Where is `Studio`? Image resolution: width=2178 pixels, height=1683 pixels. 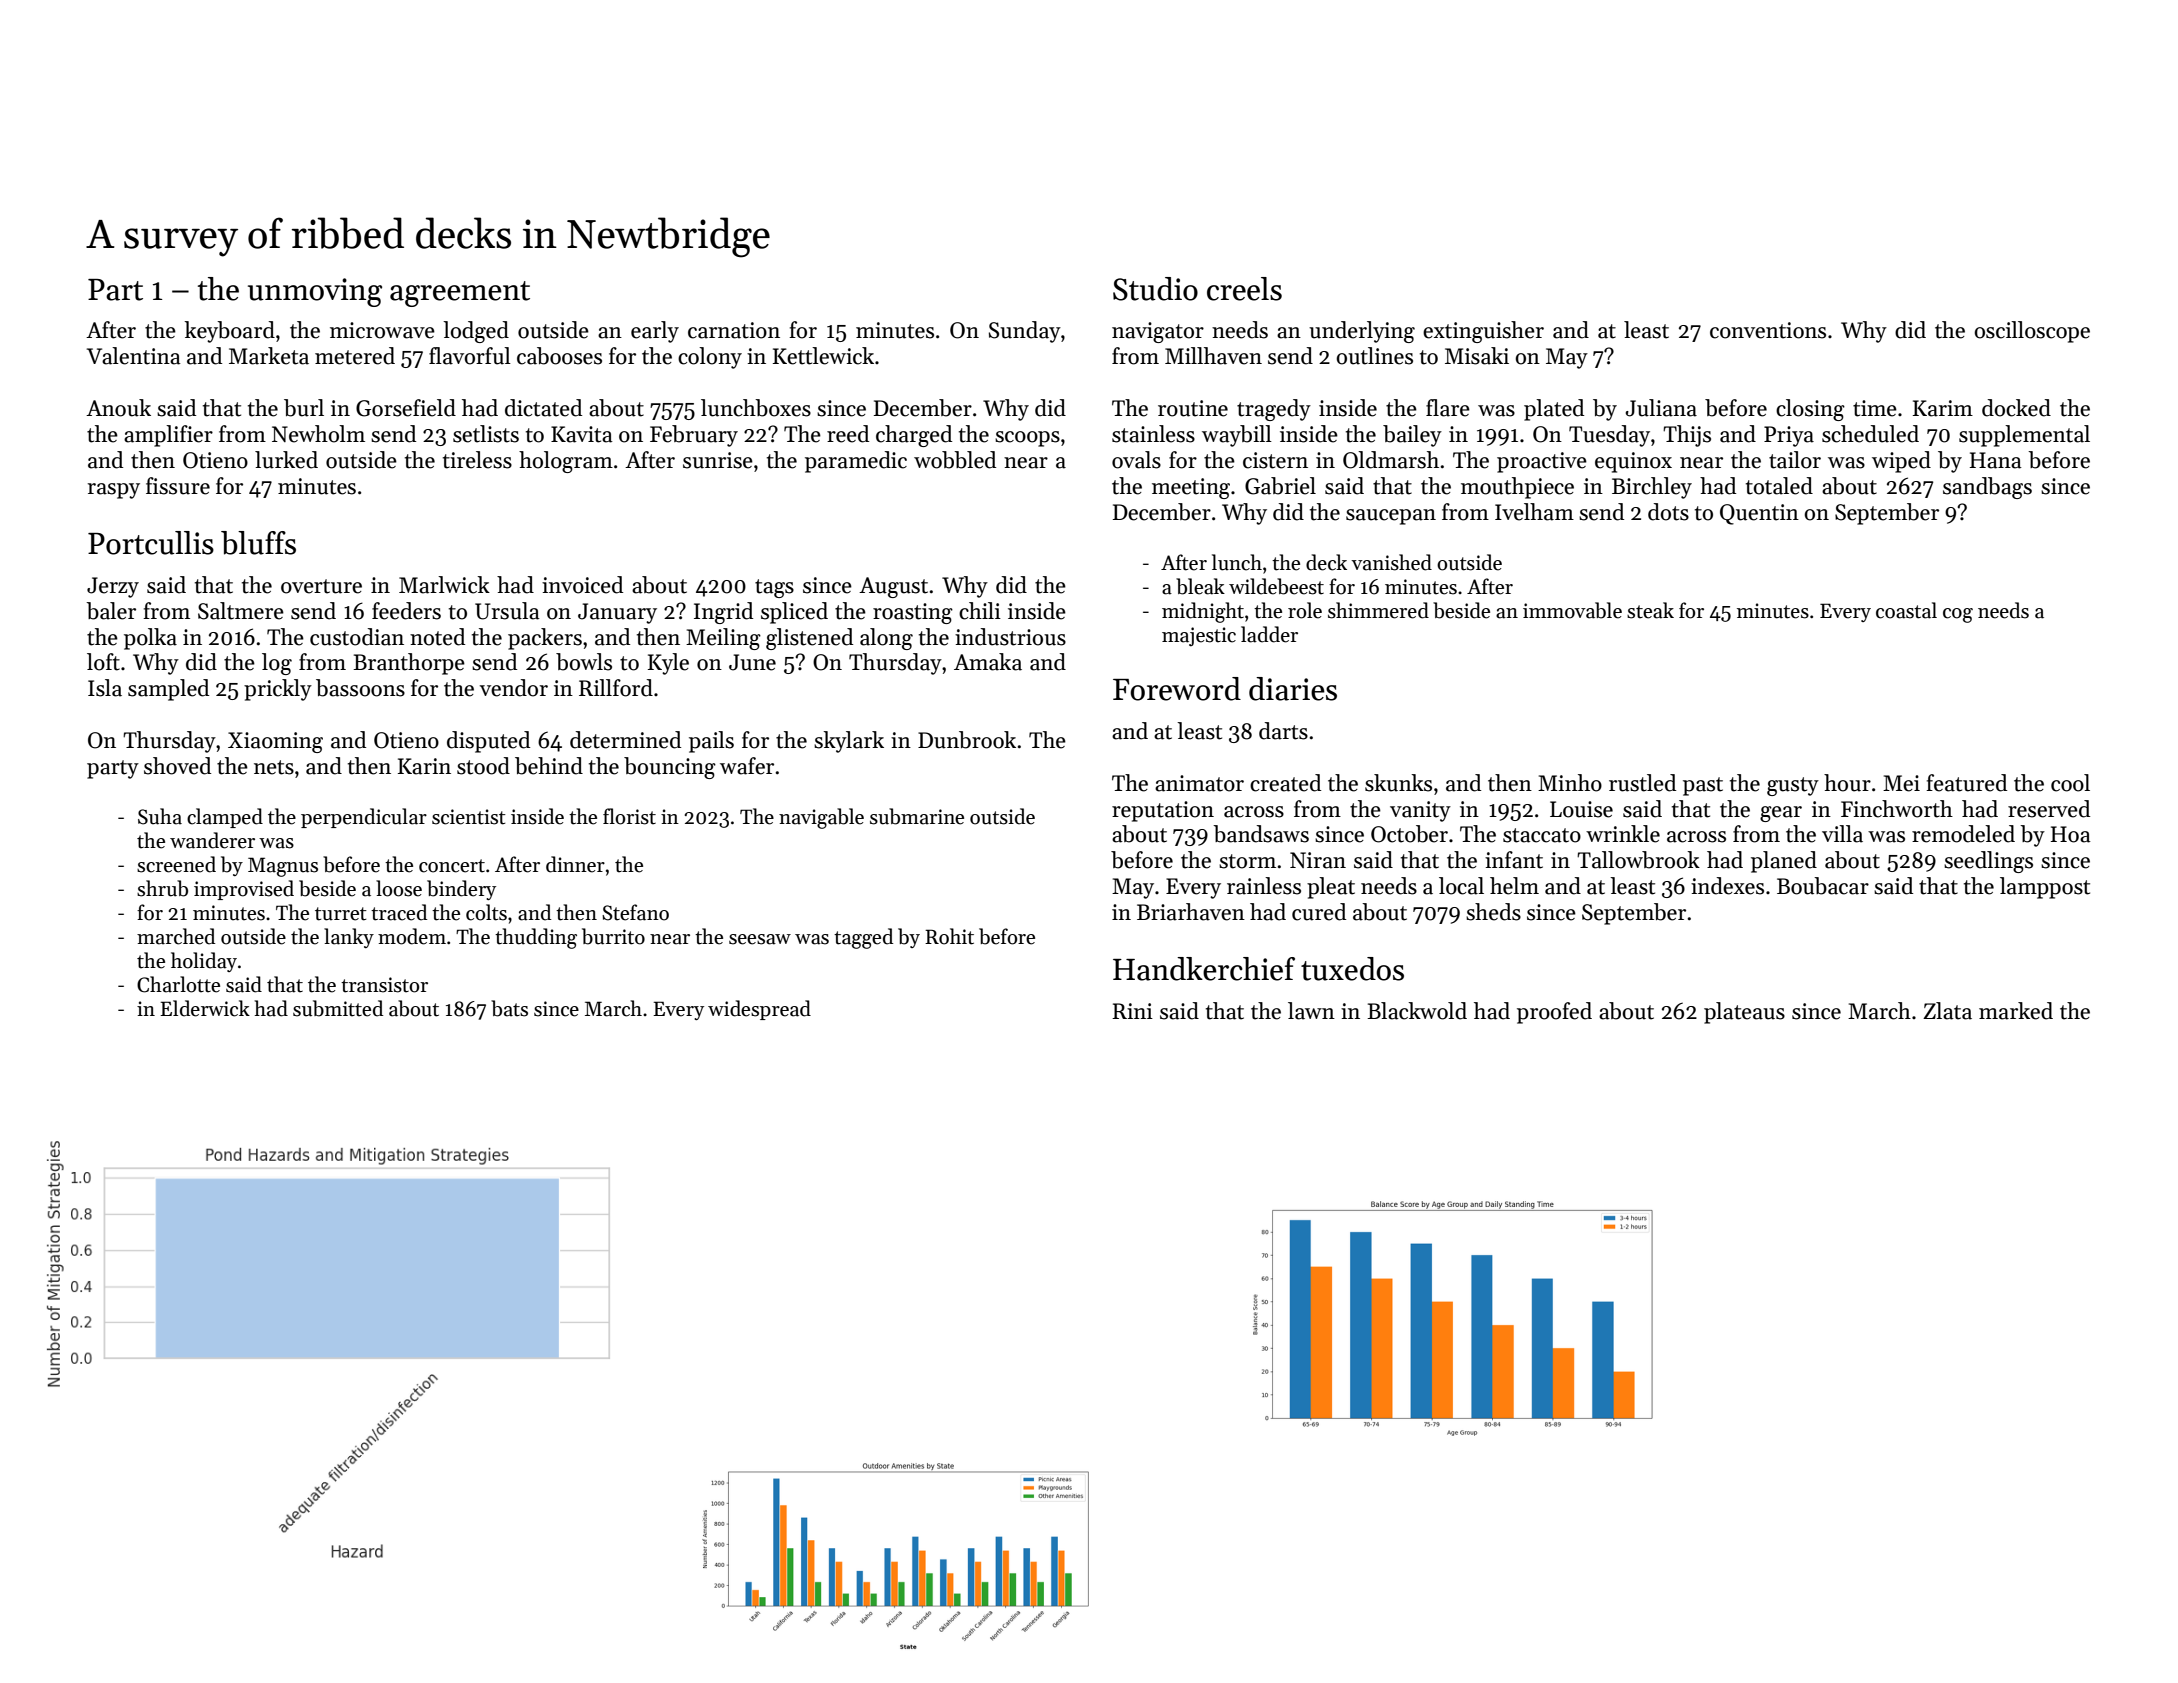 Studio is located at coordinates (1155, 289).
